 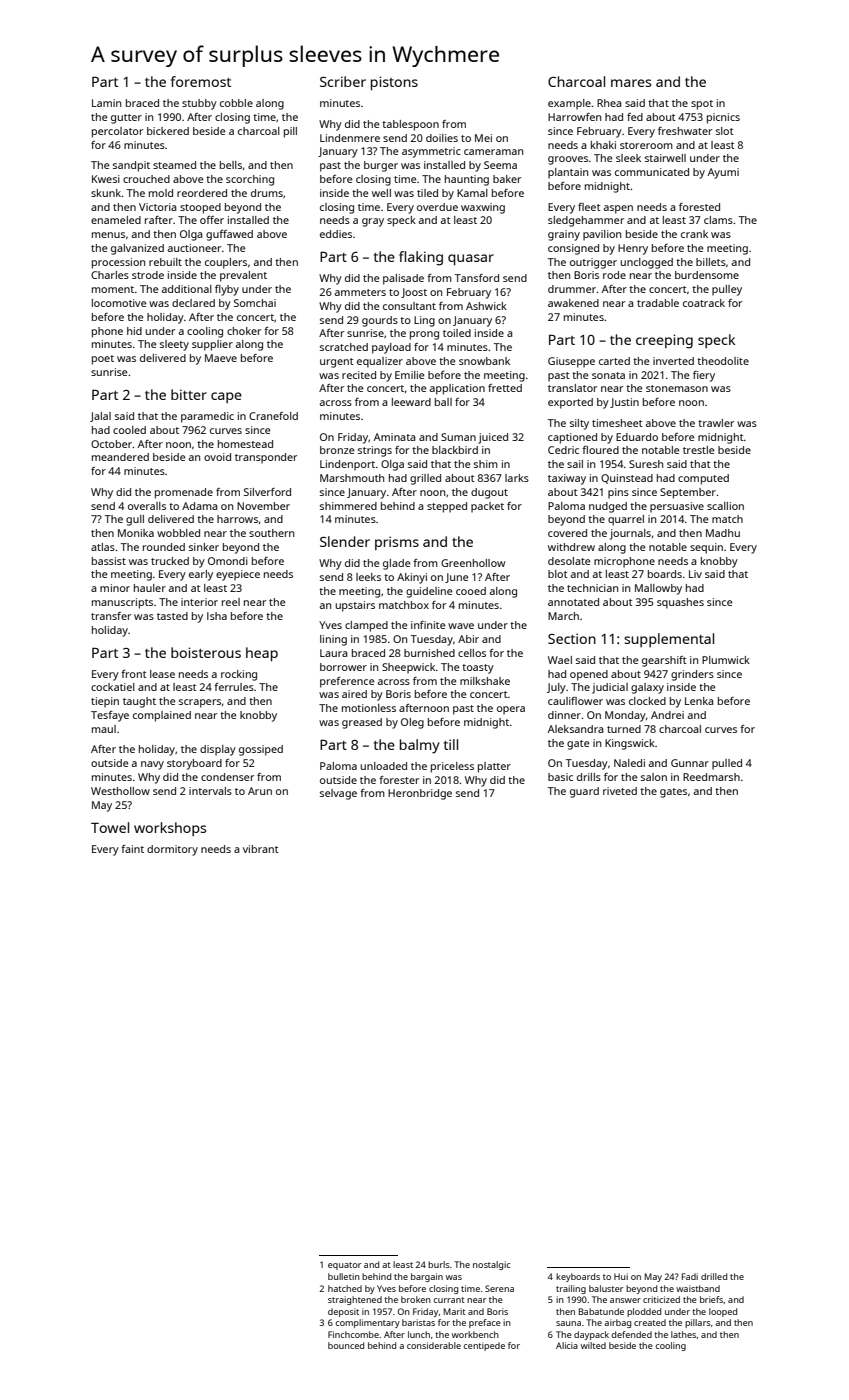 What do you see at coordinates (484, 361) in the document?
I see `snowbank` at bounding box center [484, 361].
